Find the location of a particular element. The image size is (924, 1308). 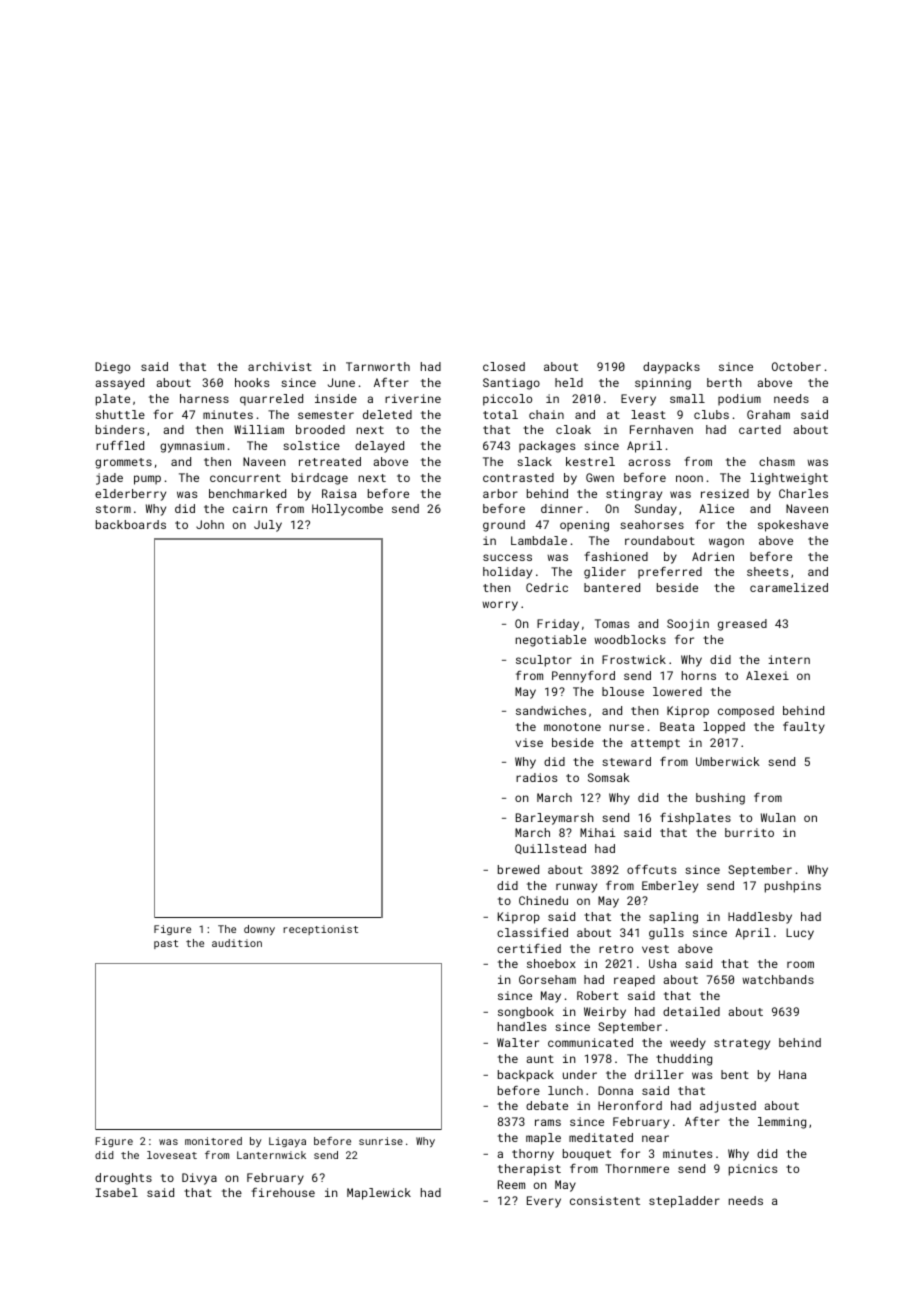

Haddlesby is located at coordinates (760, 918).
